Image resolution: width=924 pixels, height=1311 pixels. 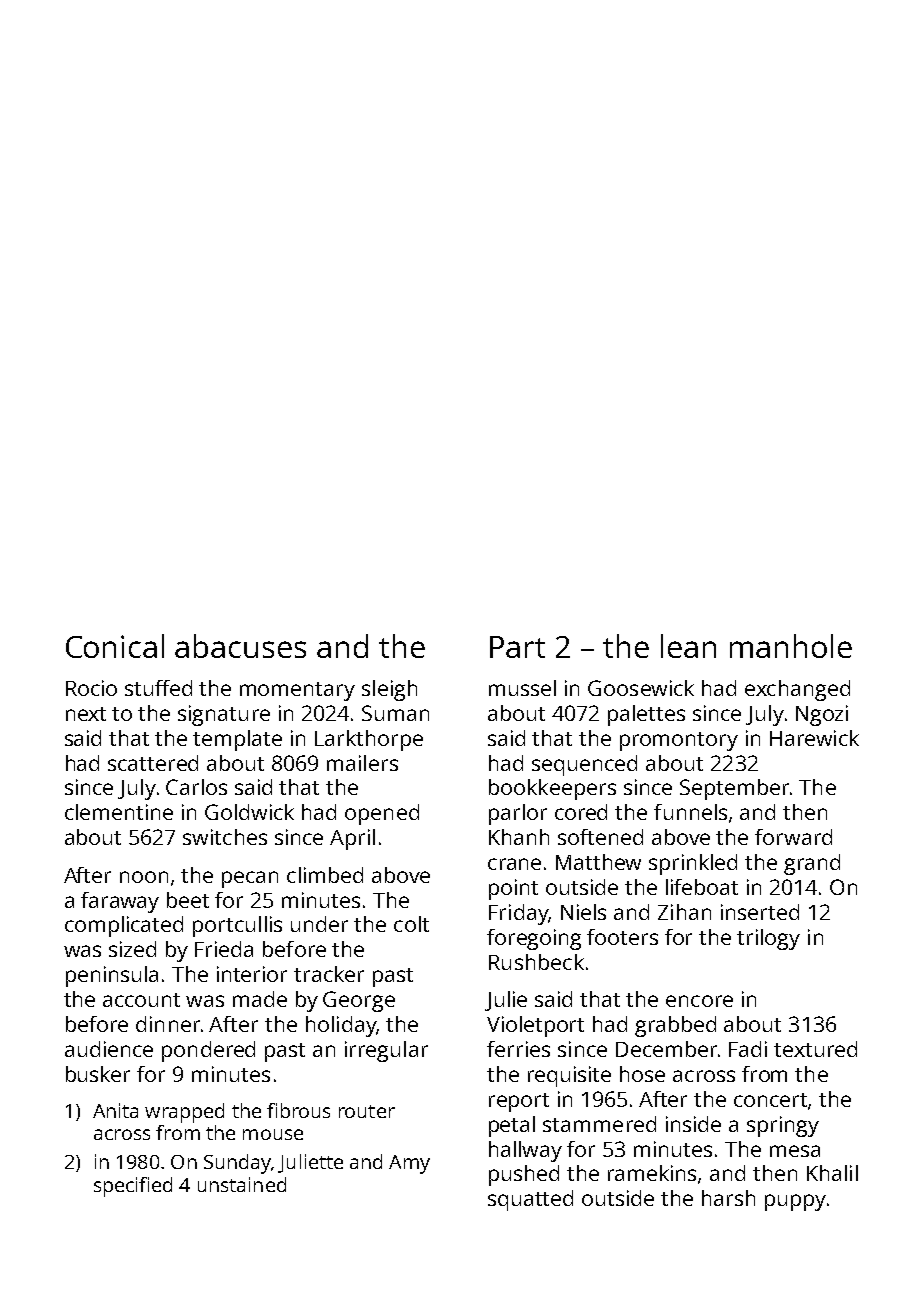 What do you see at coordinates (517, 647) in the document?
I see `Part` at bounding box center [517, 647].
